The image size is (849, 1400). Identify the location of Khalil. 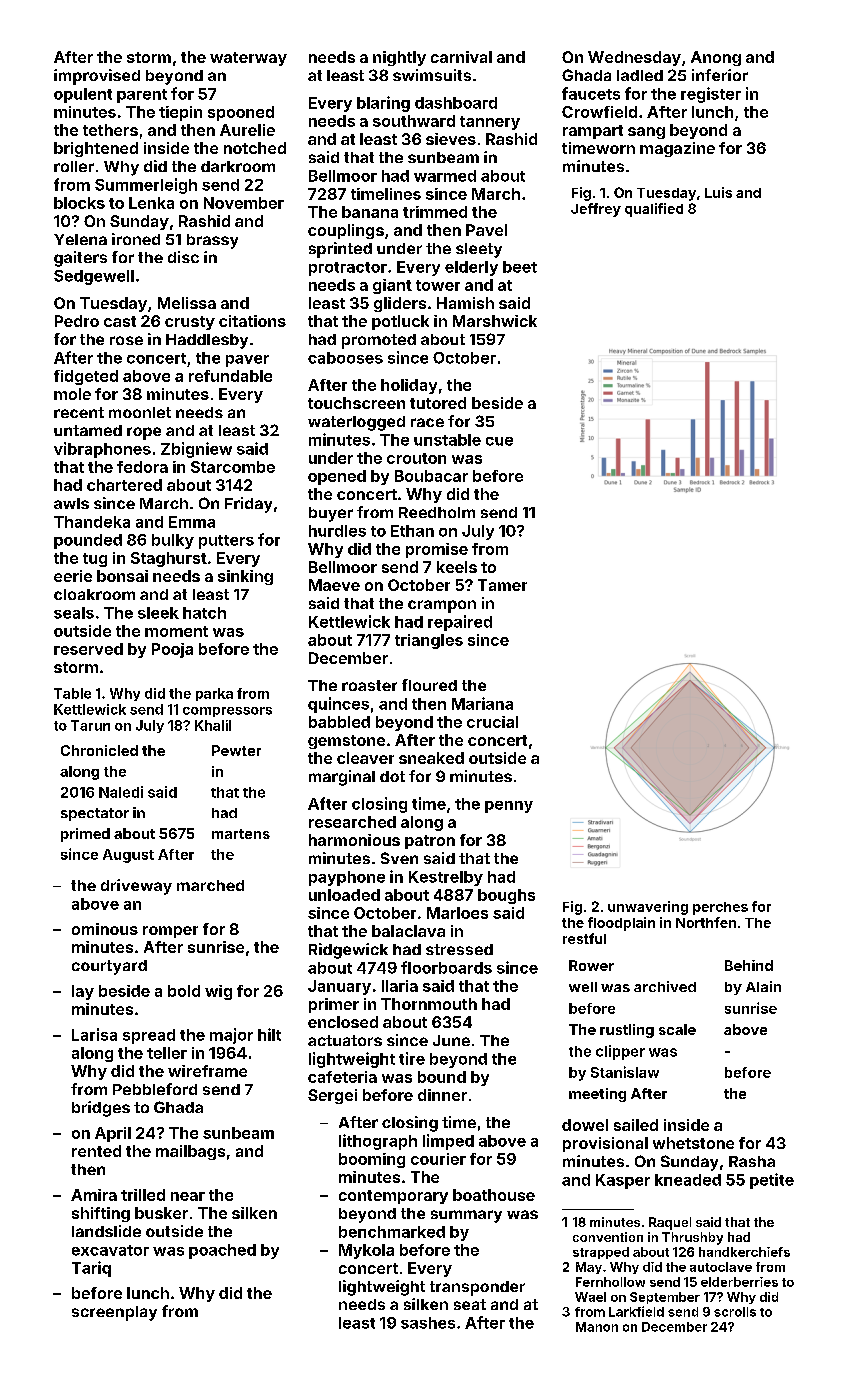
(213, 725).
